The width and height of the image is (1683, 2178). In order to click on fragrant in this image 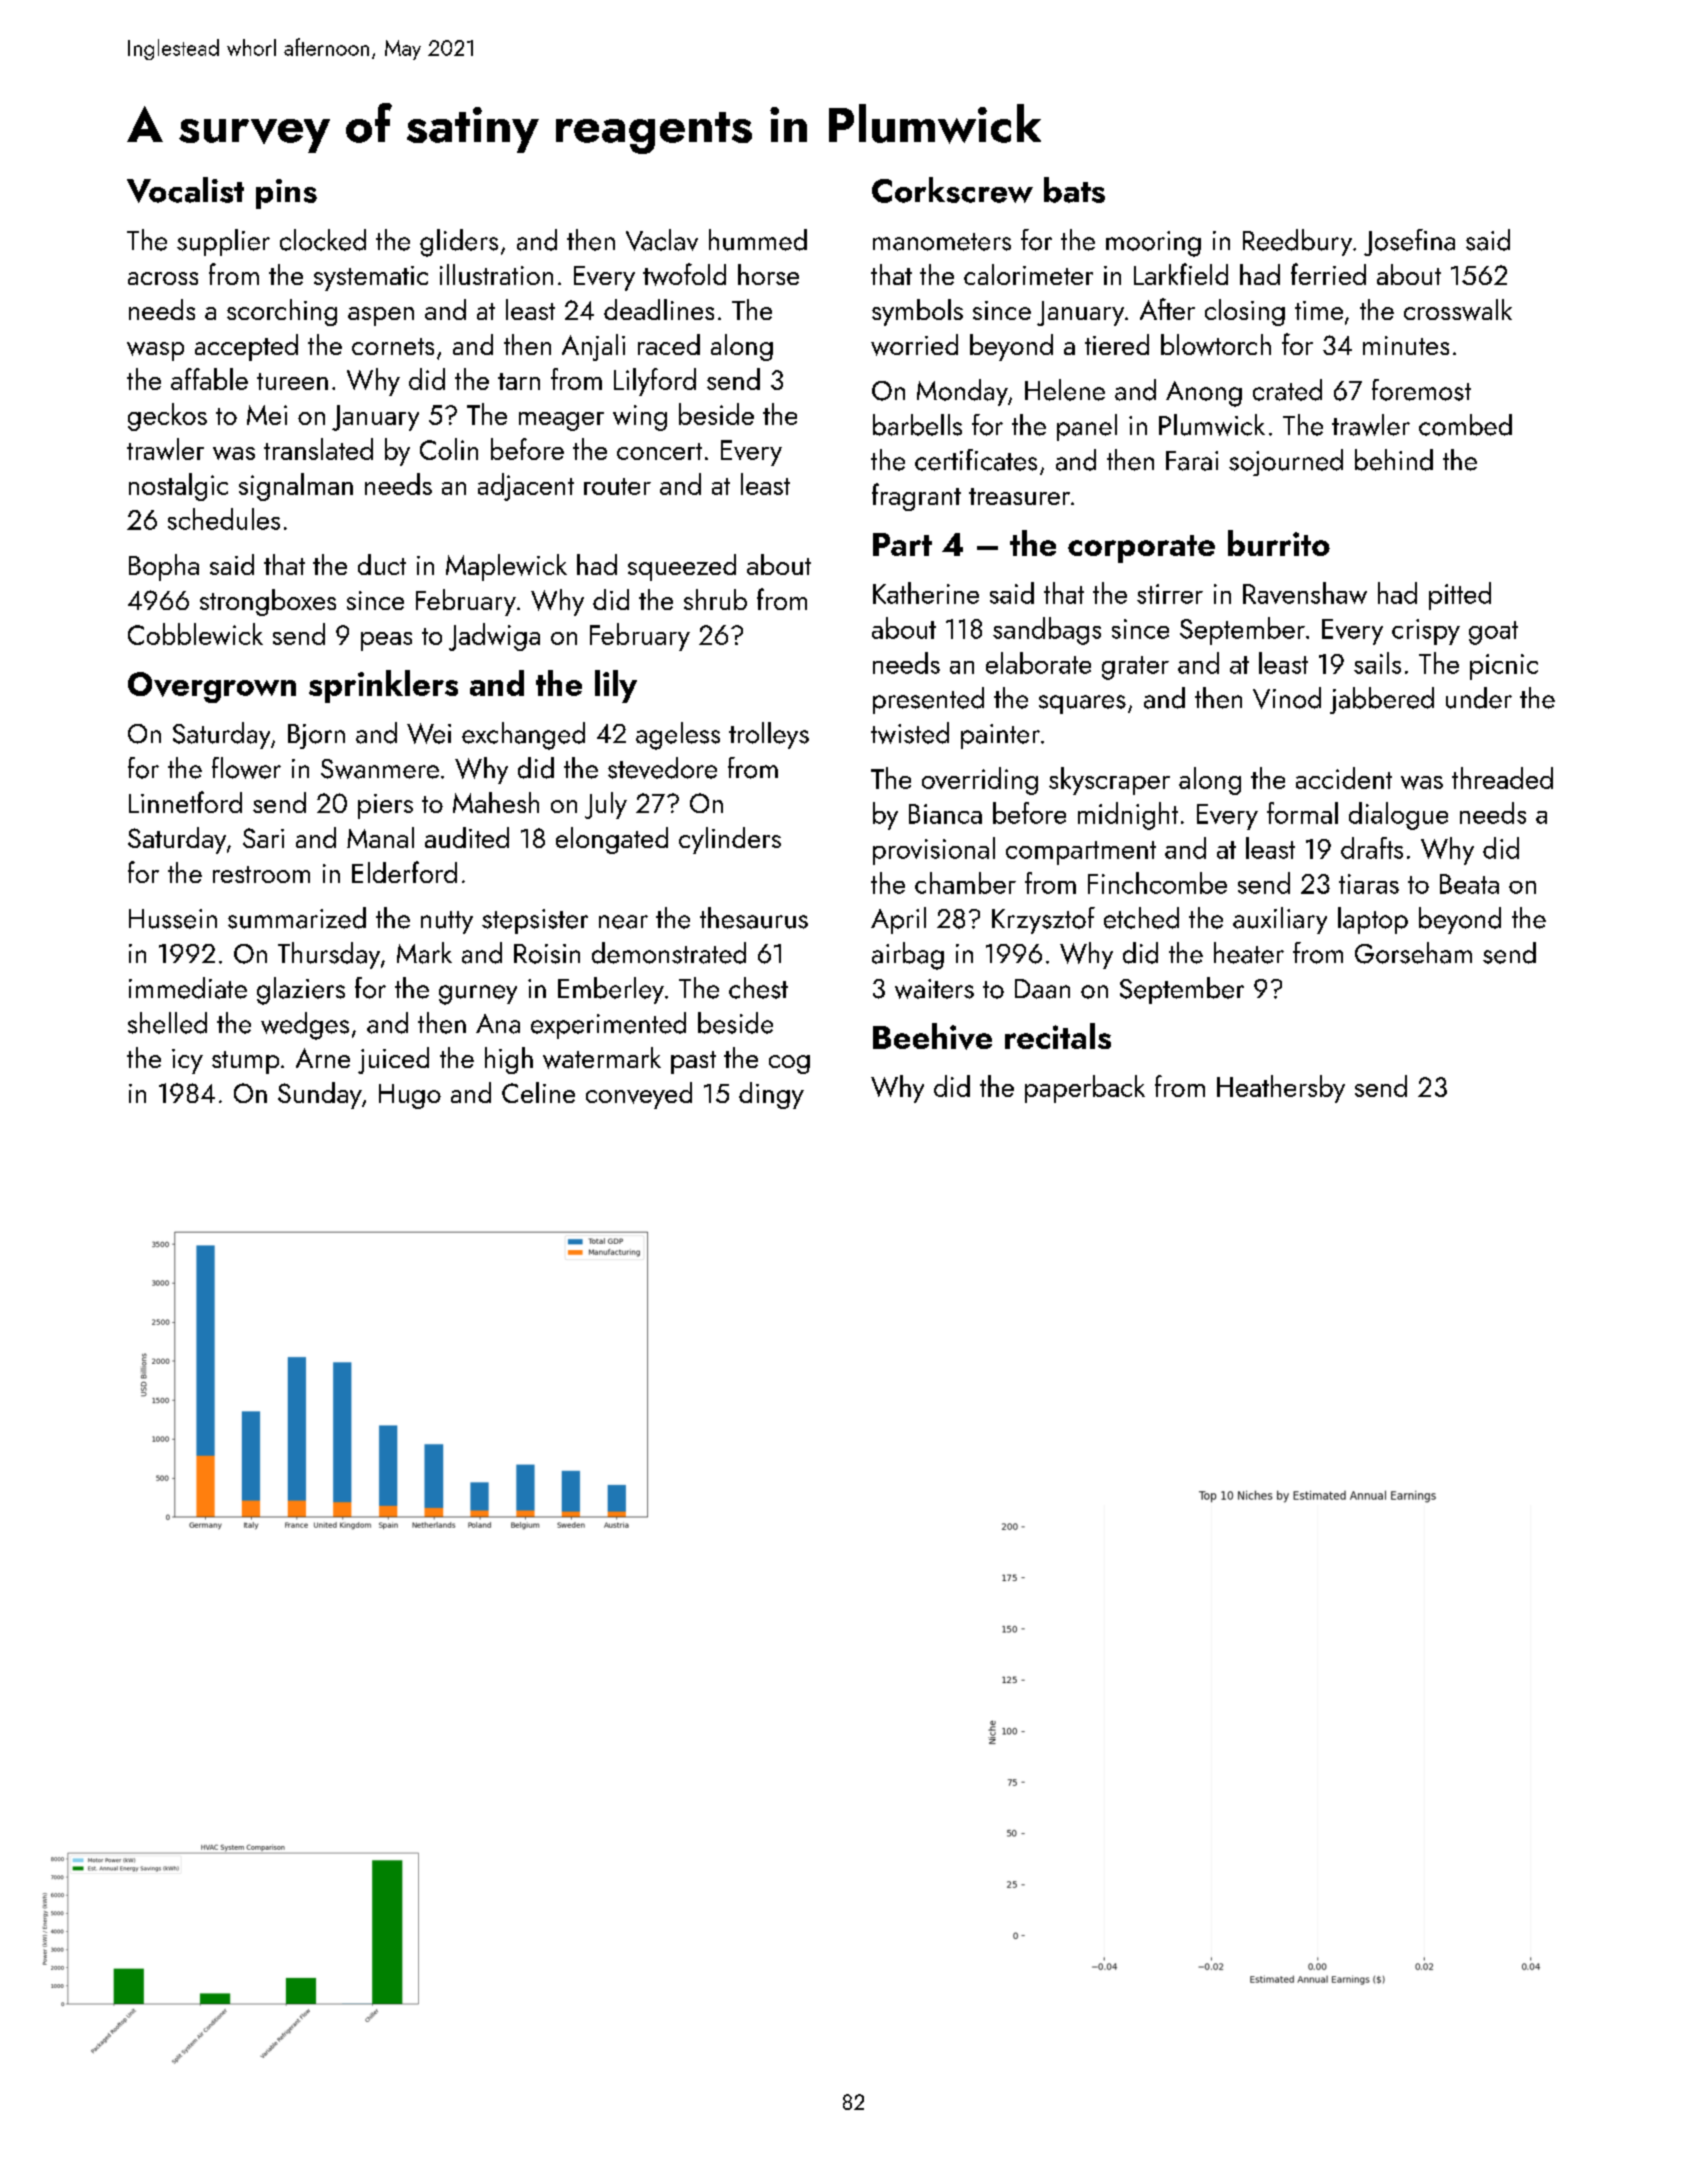, I will do `click(916, 497)`.
